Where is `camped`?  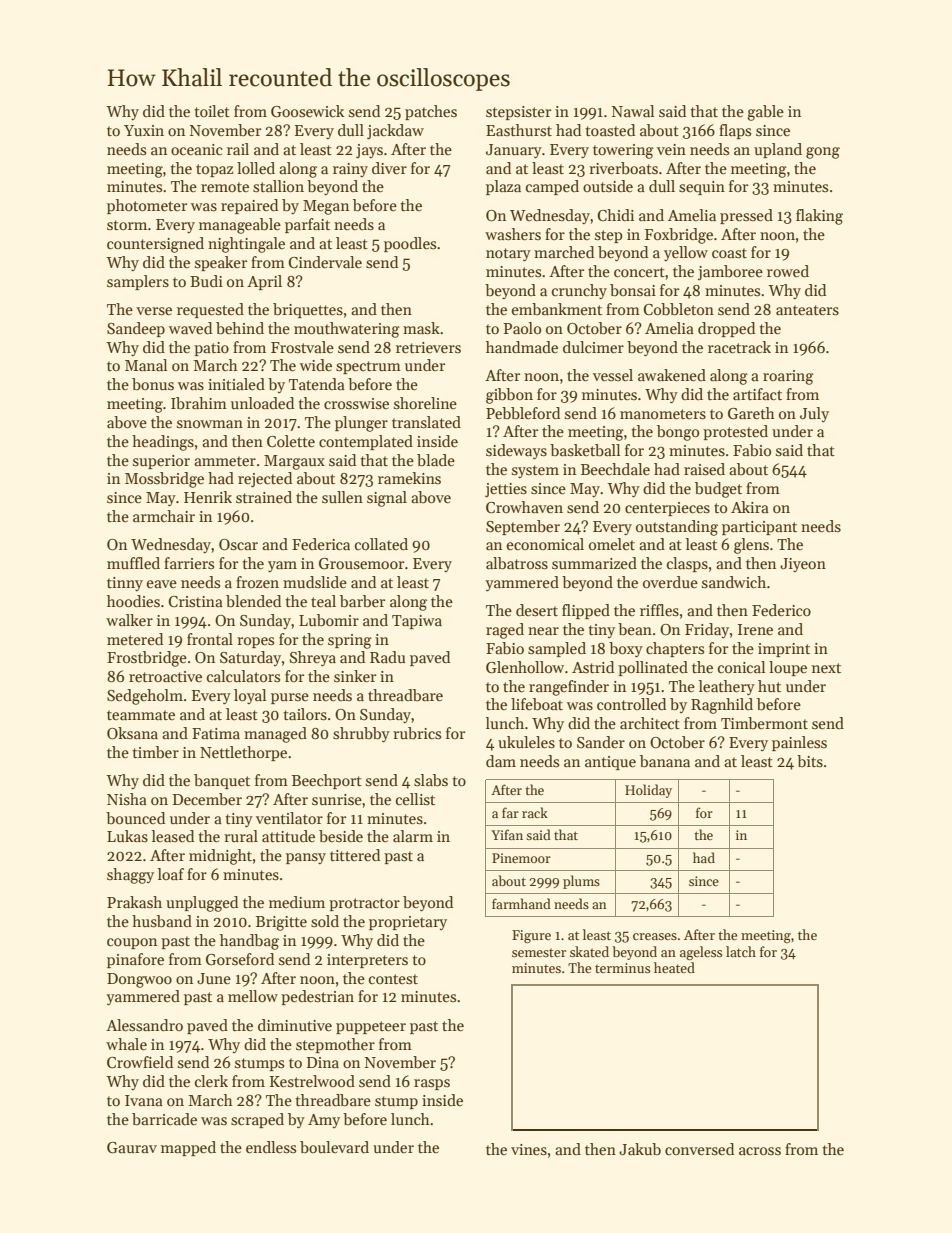 camped is located at coordinates (552, 187).
